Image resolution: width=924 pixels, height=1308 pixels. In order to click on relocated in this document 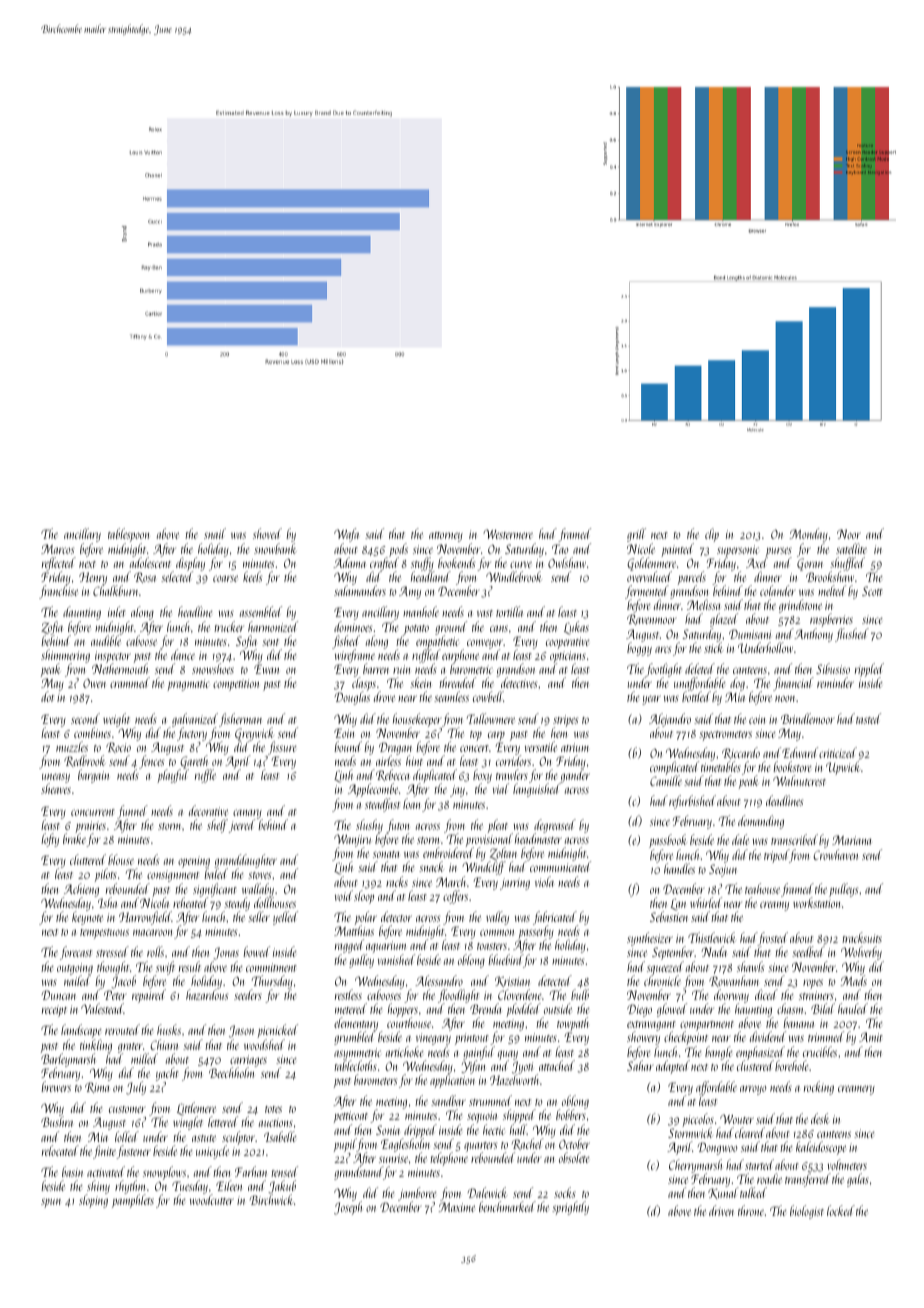, I will do `click(60, 1150)`.
